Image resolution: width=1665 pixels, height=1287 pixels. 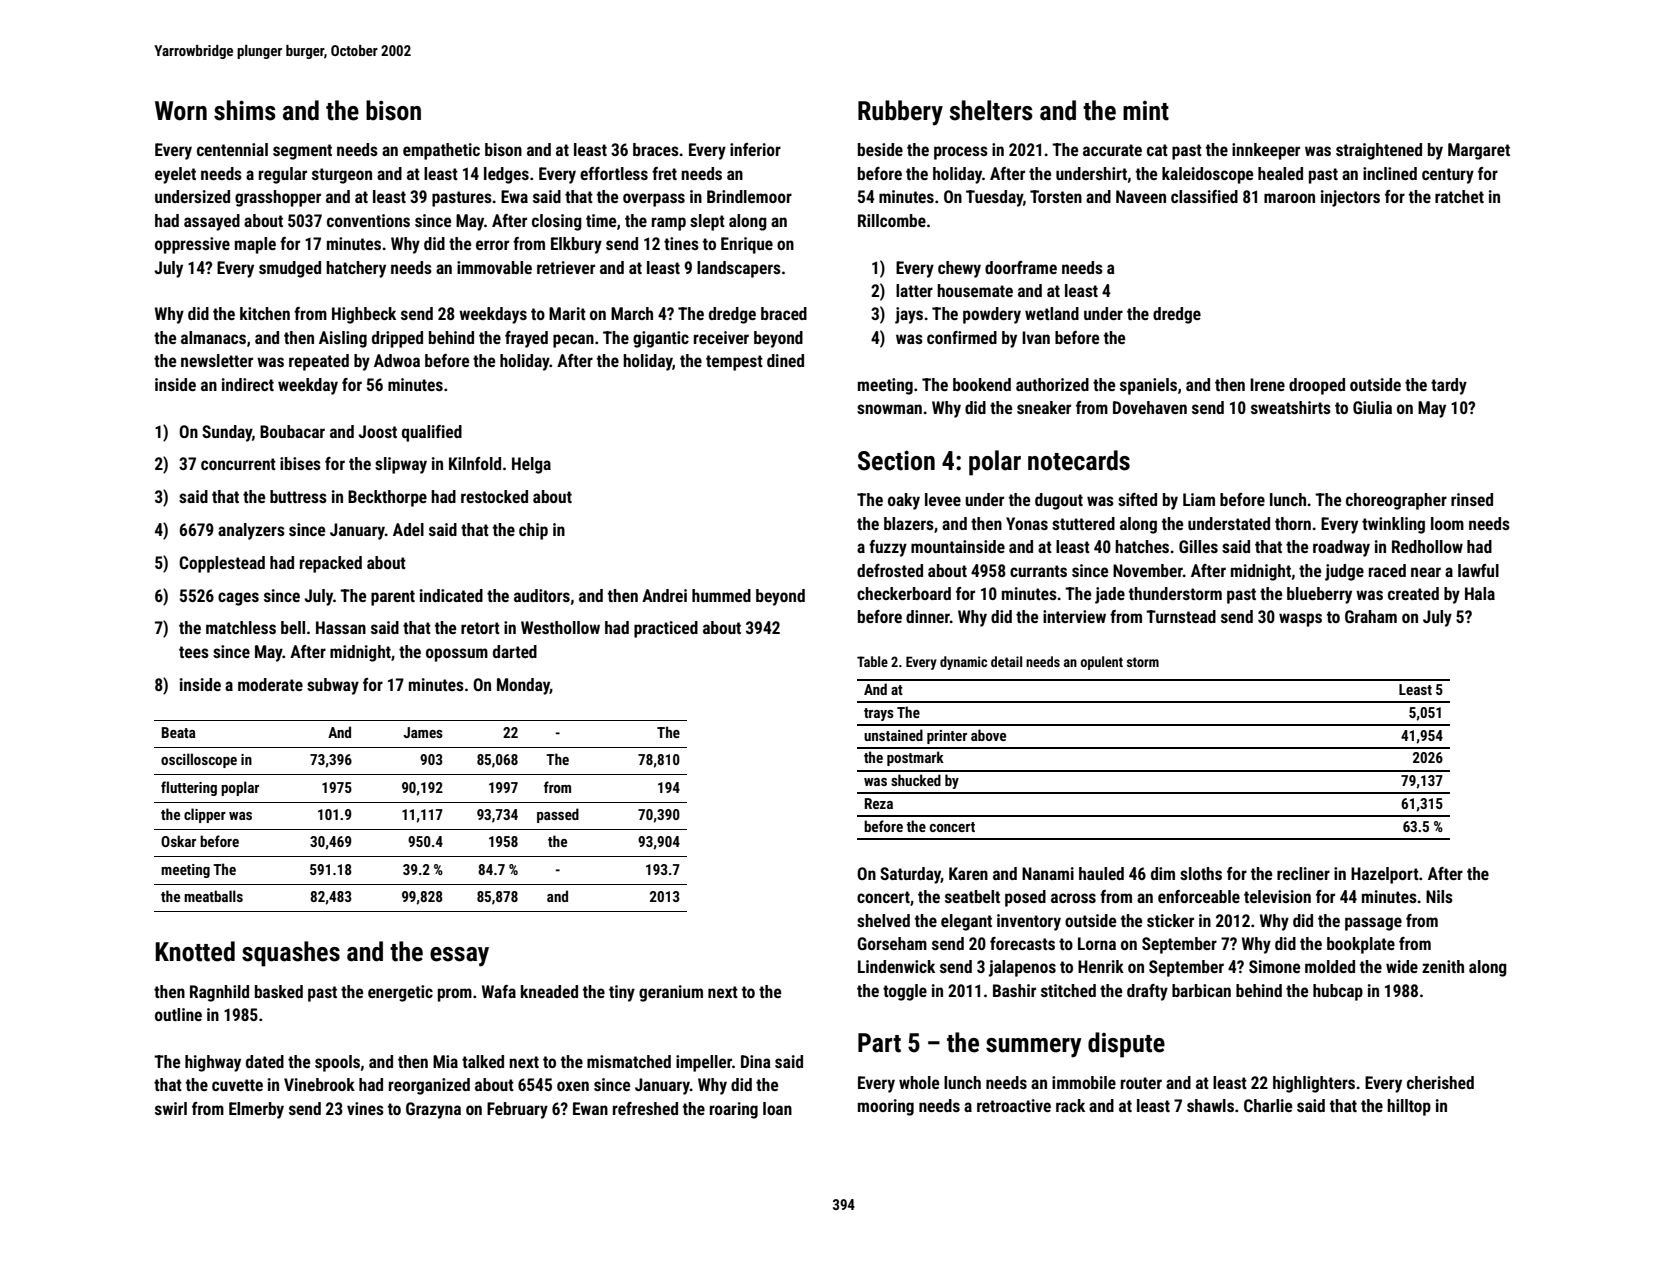 I want to click on shims, so click(x=245, y=110).
